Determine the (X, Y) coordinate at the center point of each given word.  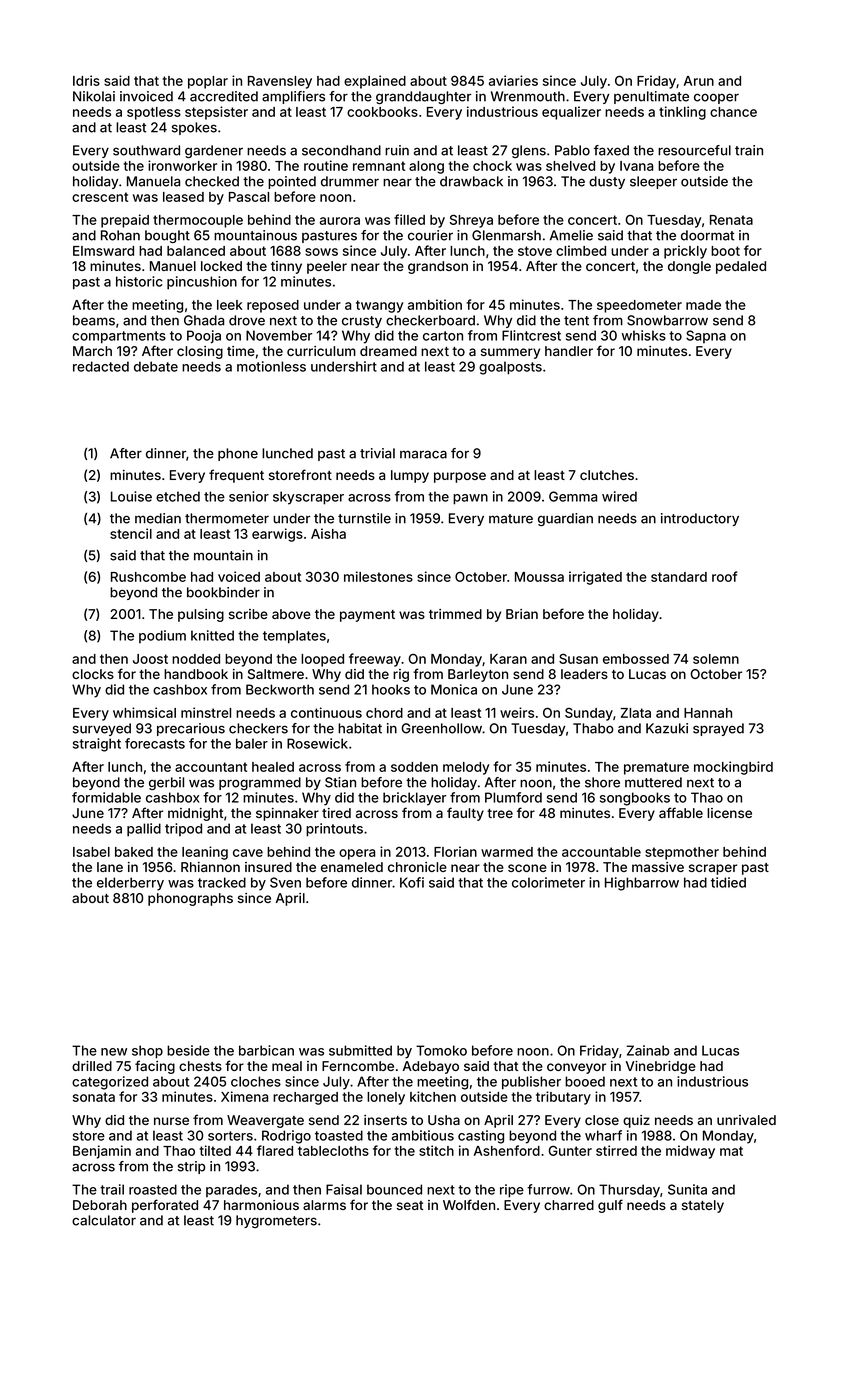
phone (238, 454)
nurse (171, 1121)
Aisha (328, 533)
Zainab (648, 1050)
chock (492, 166)
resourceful (694, 150)
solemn (716, 659)
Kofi (412, 882)
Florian (455, 851)
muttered (653, 782)
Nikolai (94, 96)
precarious (191, 729)
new (114, 1052)
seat (410, 1205)
